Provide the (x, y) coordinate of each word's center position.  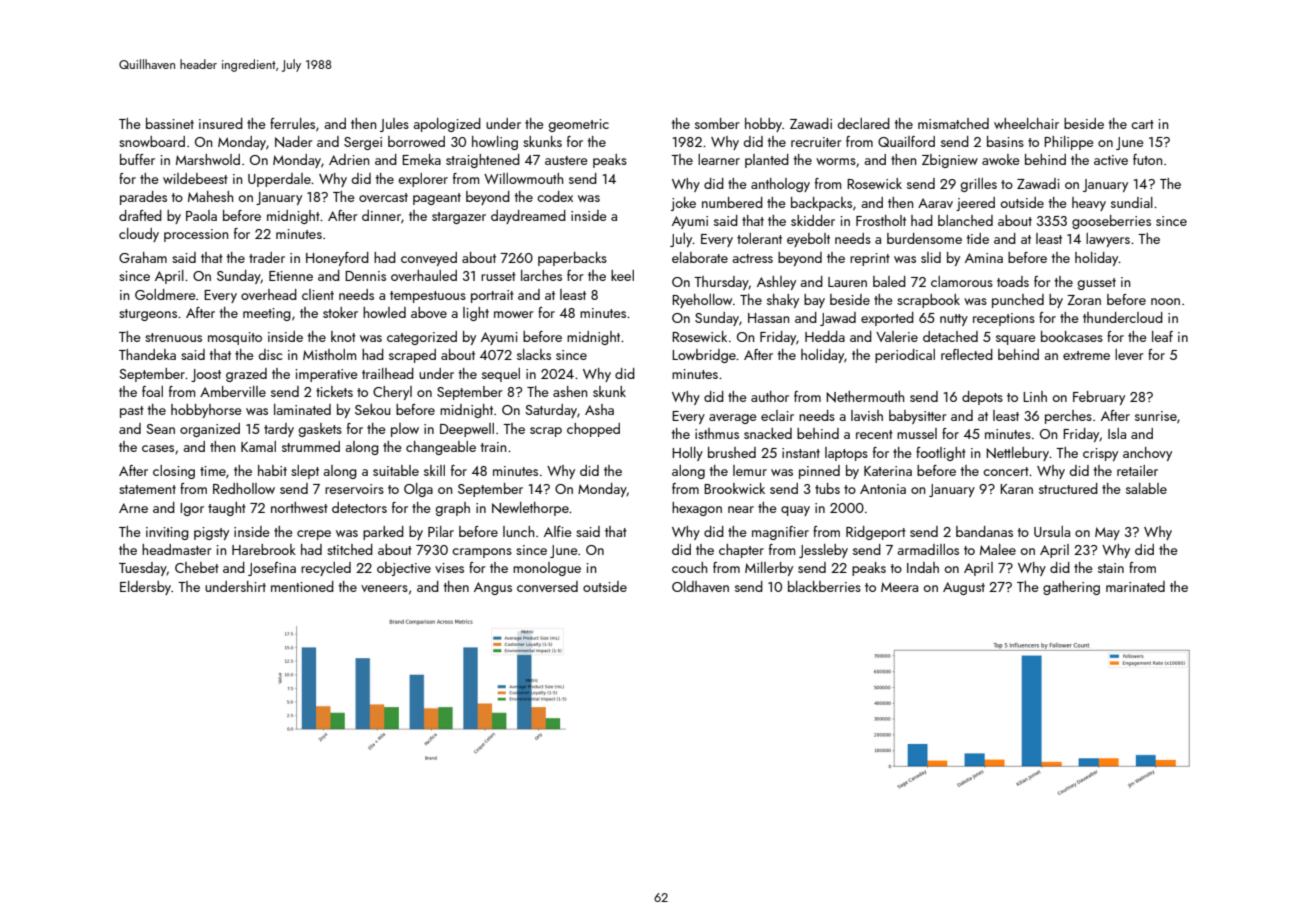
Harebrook (264, 549)
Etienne (291, 276)
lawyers (1108, 240)
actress (753, 258)
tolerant (759, 238)
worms (836, 161)
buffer (137, 159)
